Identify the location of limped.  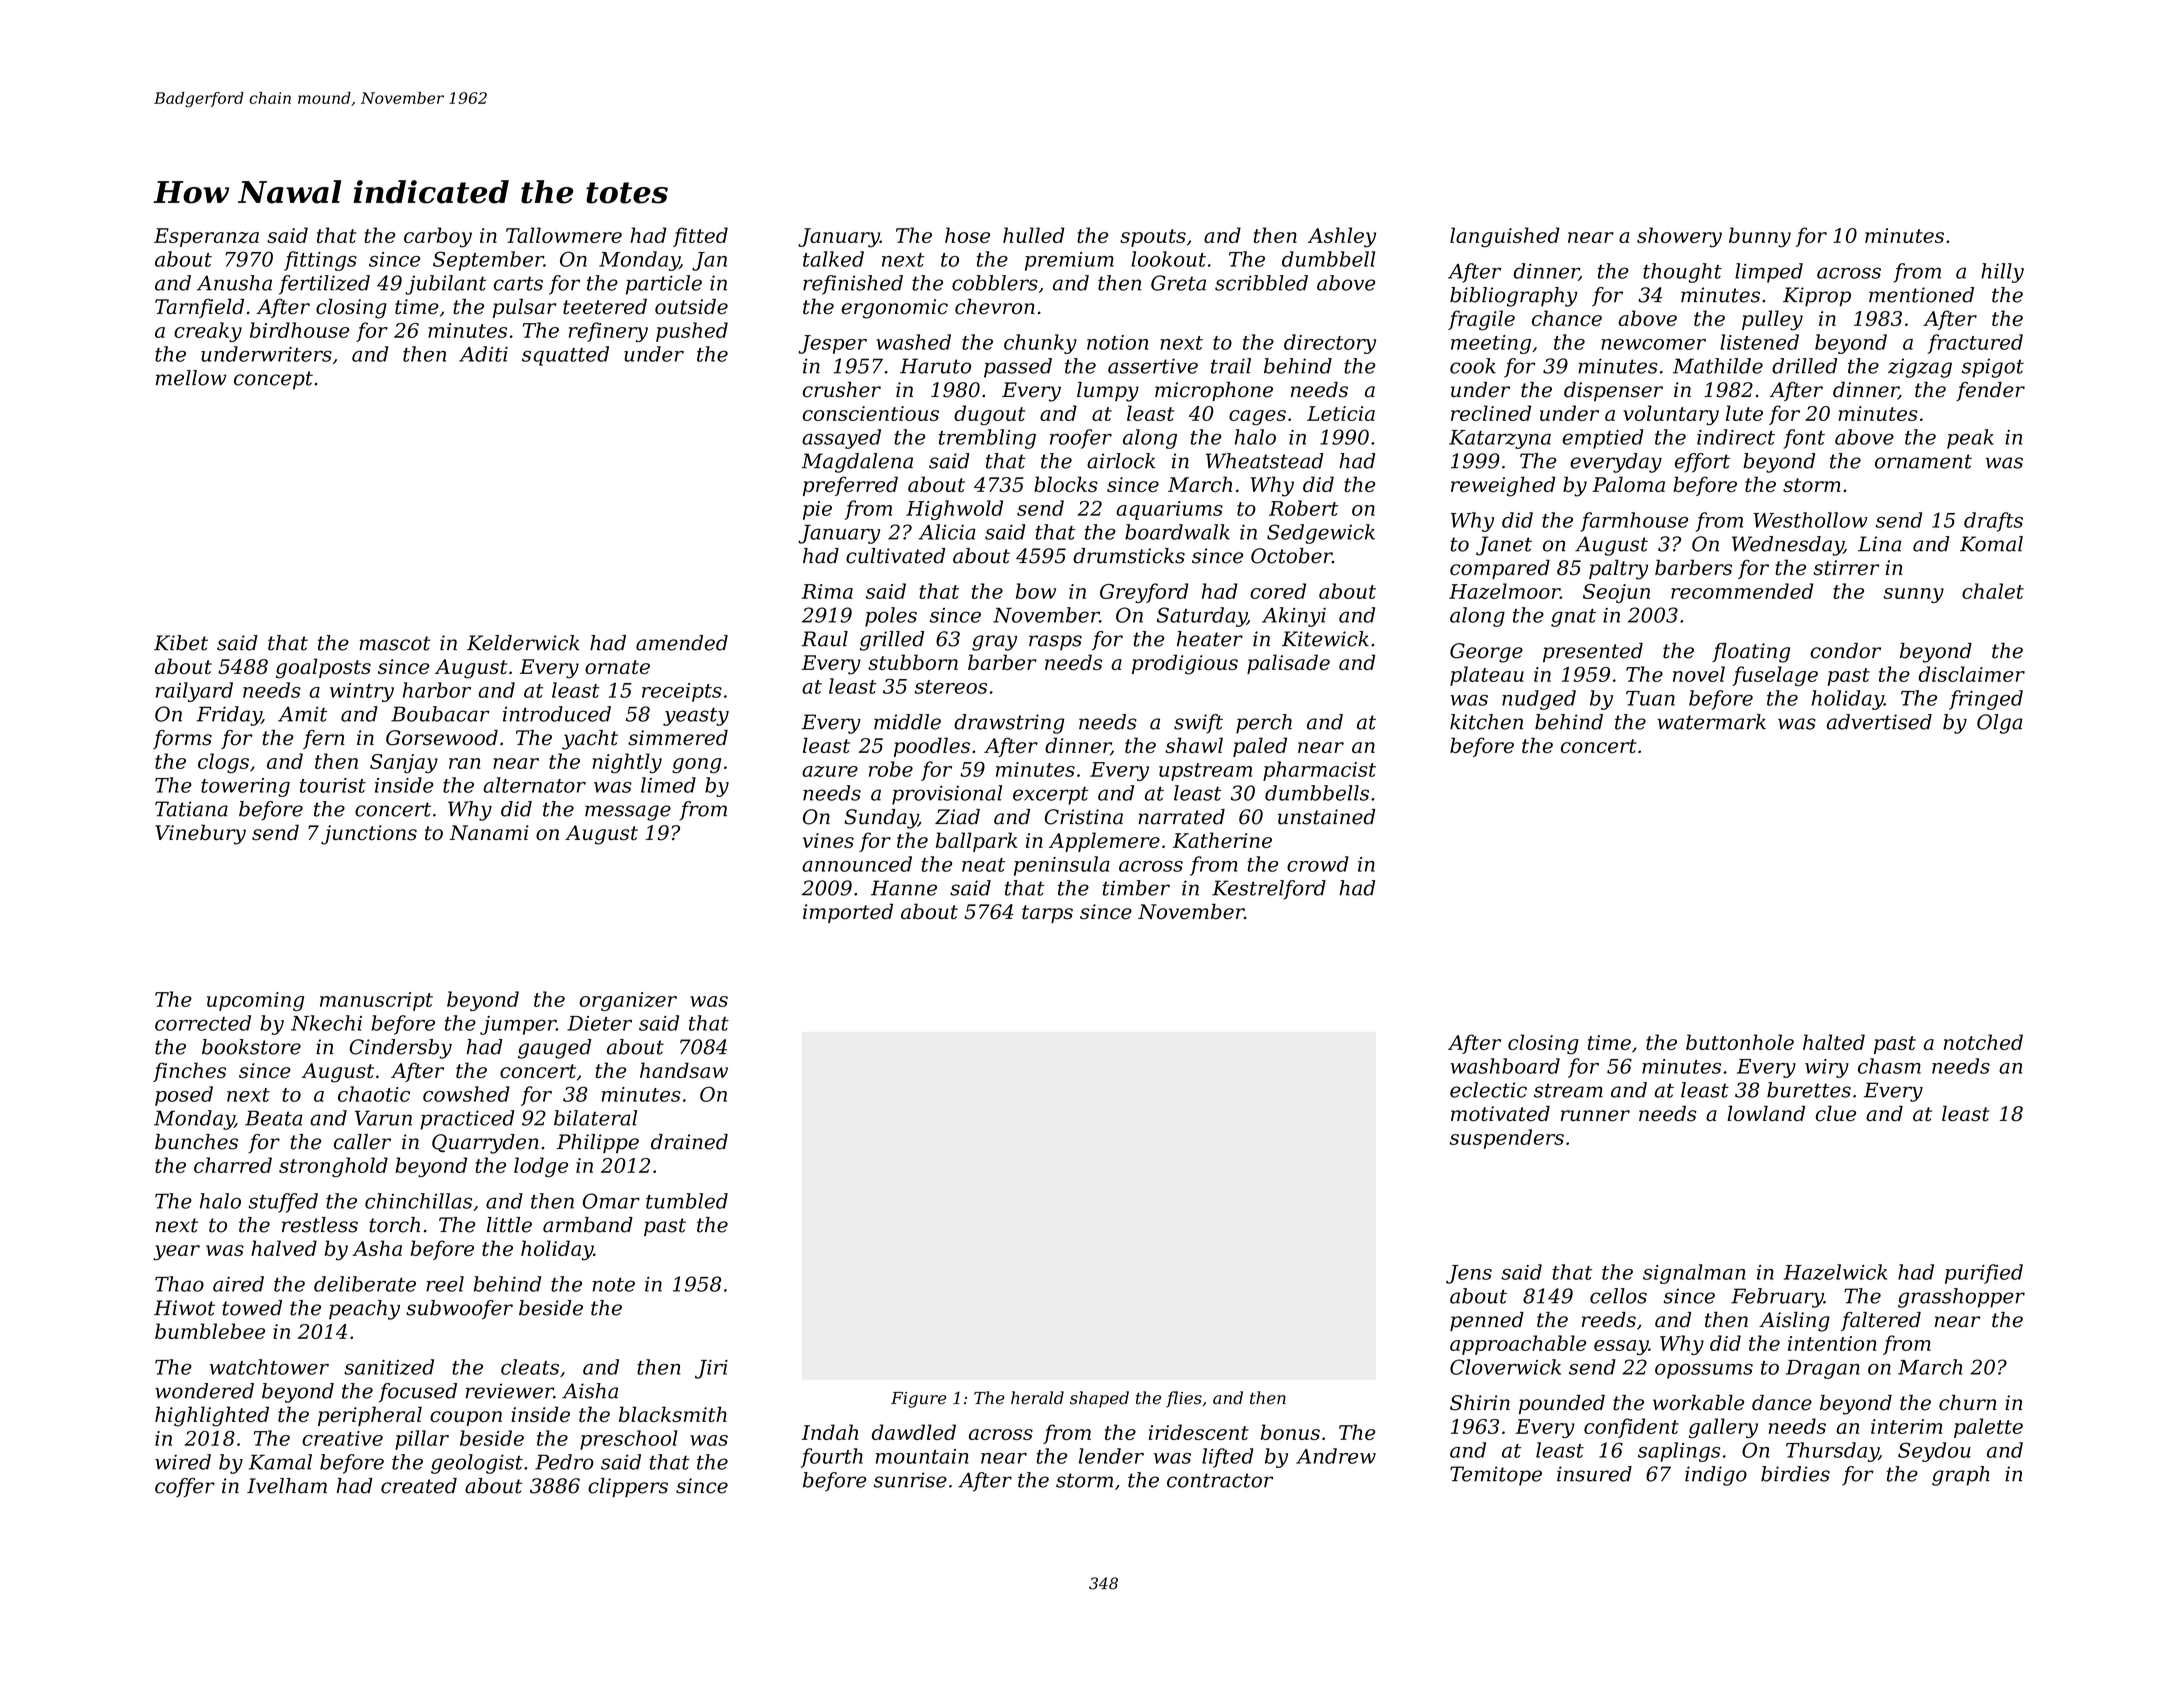
(1769, 273).
